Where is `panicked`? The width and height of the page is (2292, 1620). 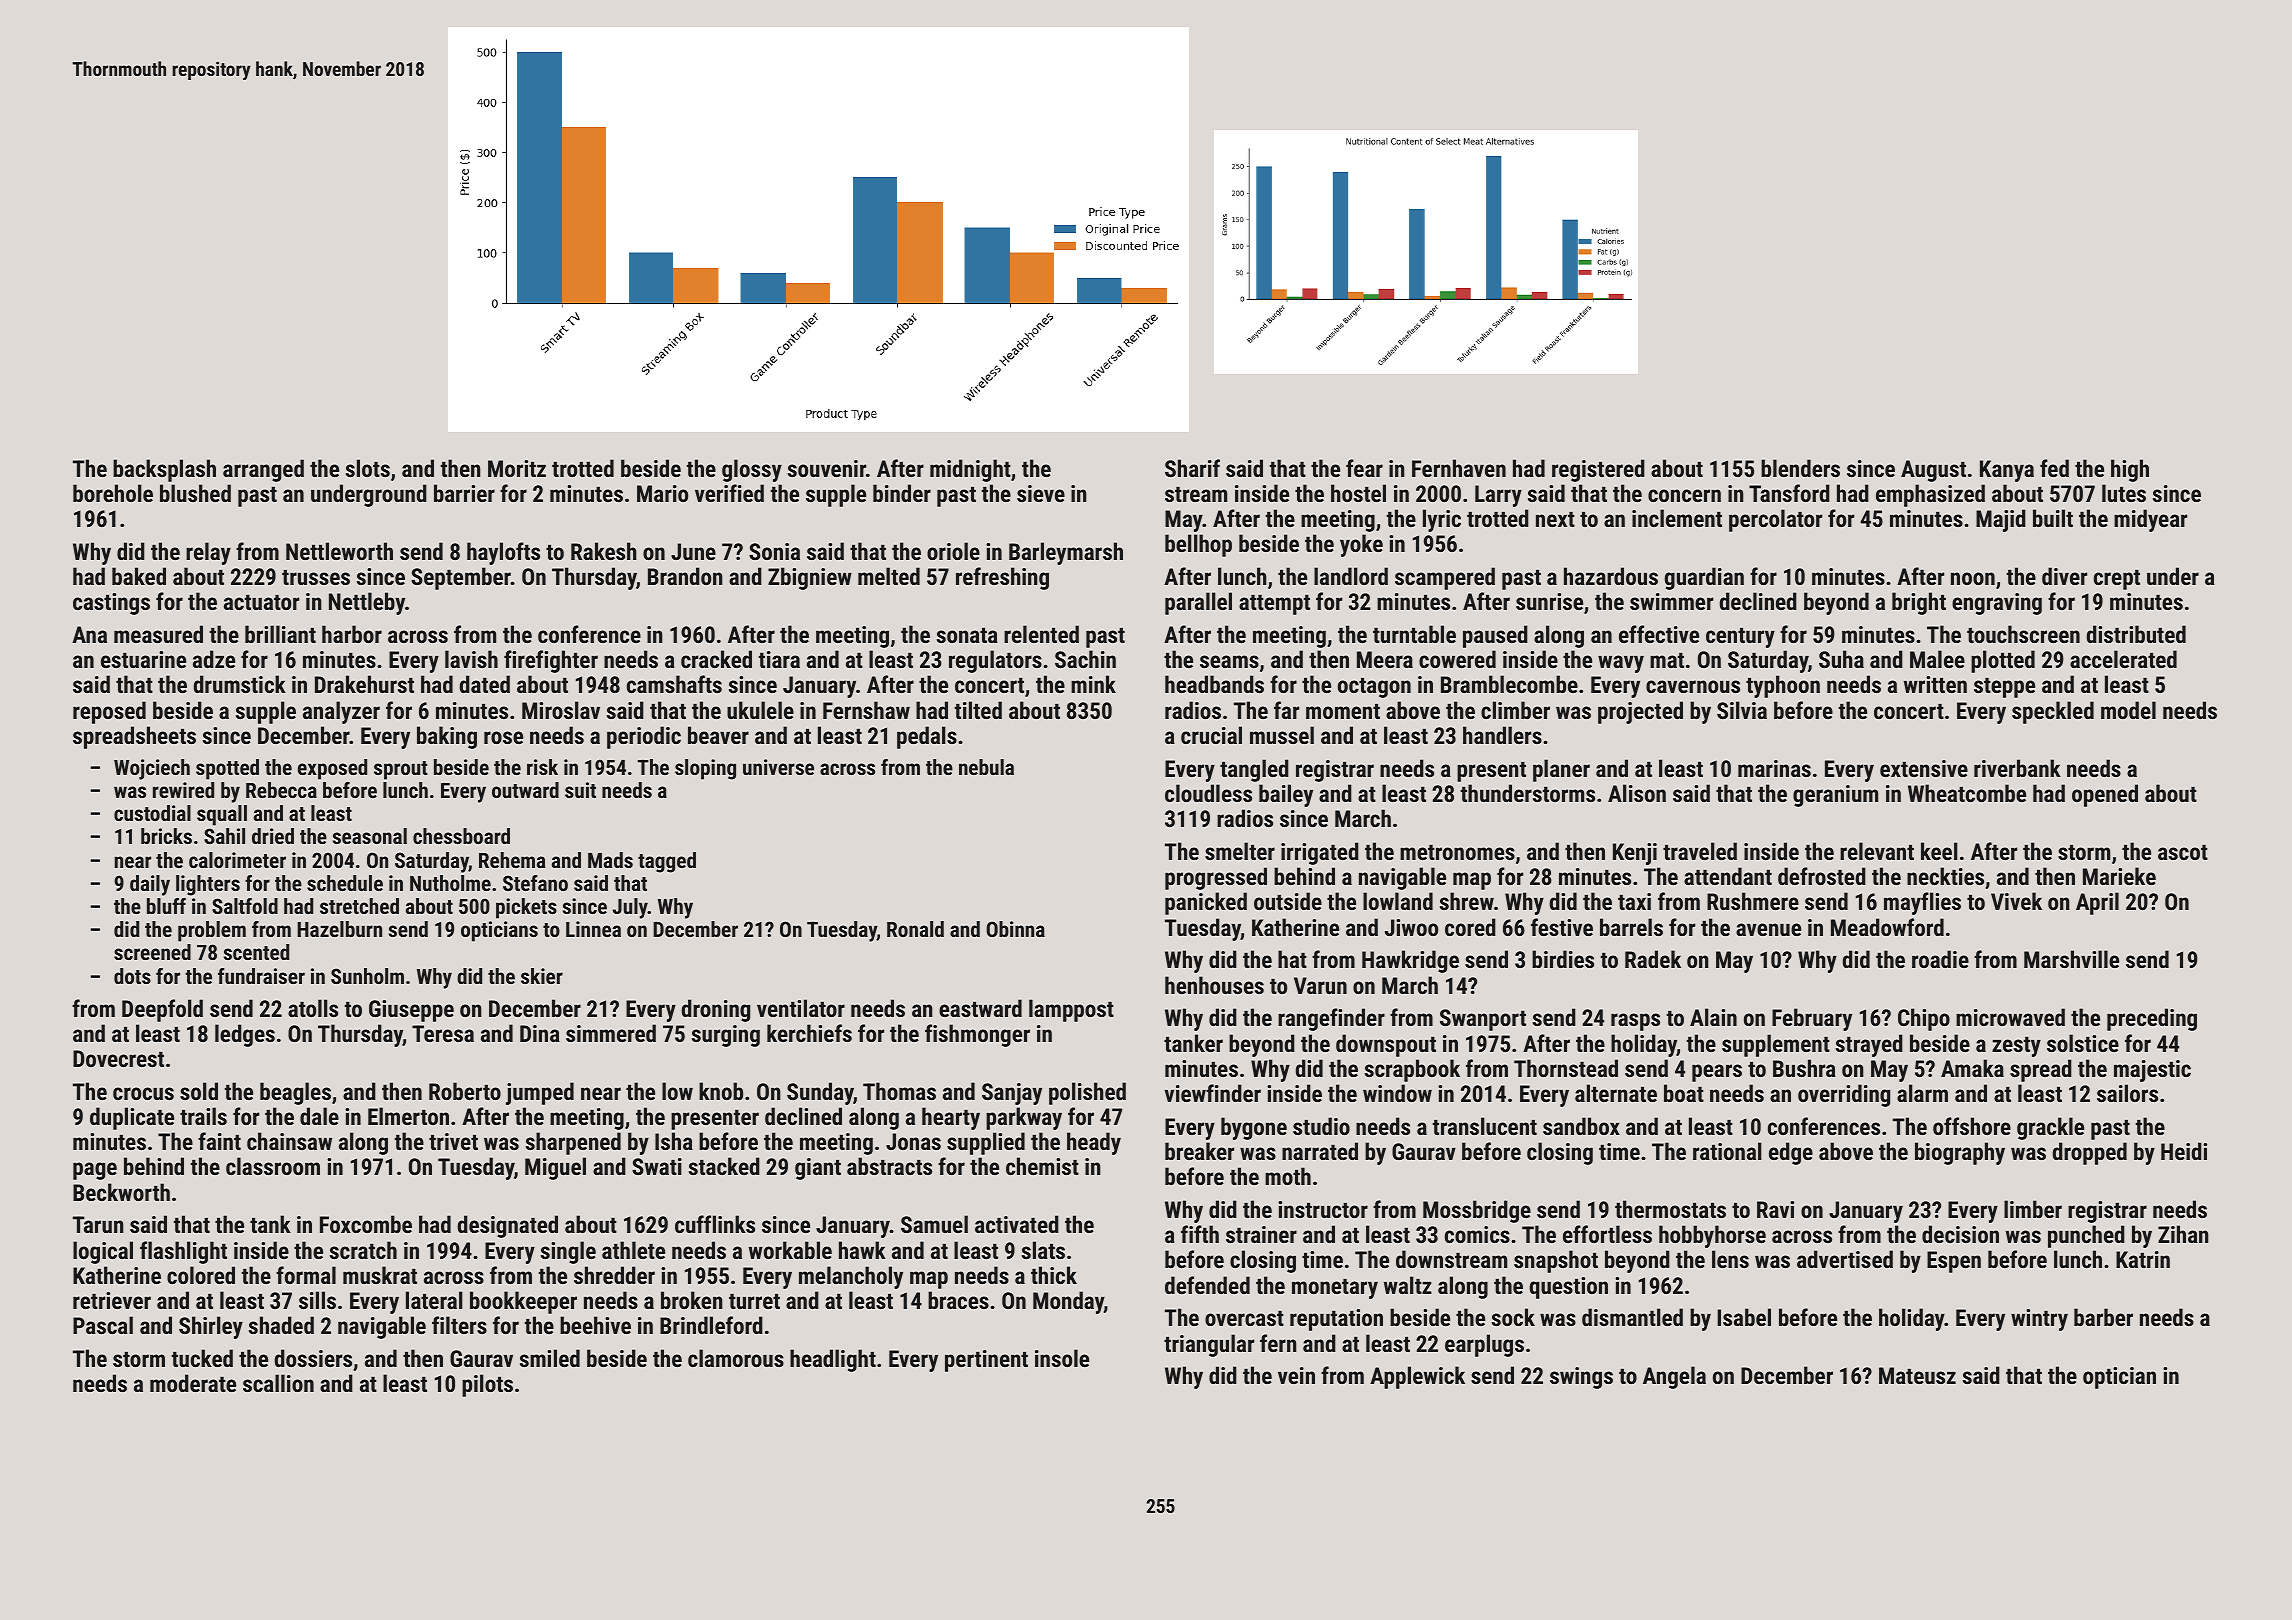
panicked is located at coordinates (1206, 903).
